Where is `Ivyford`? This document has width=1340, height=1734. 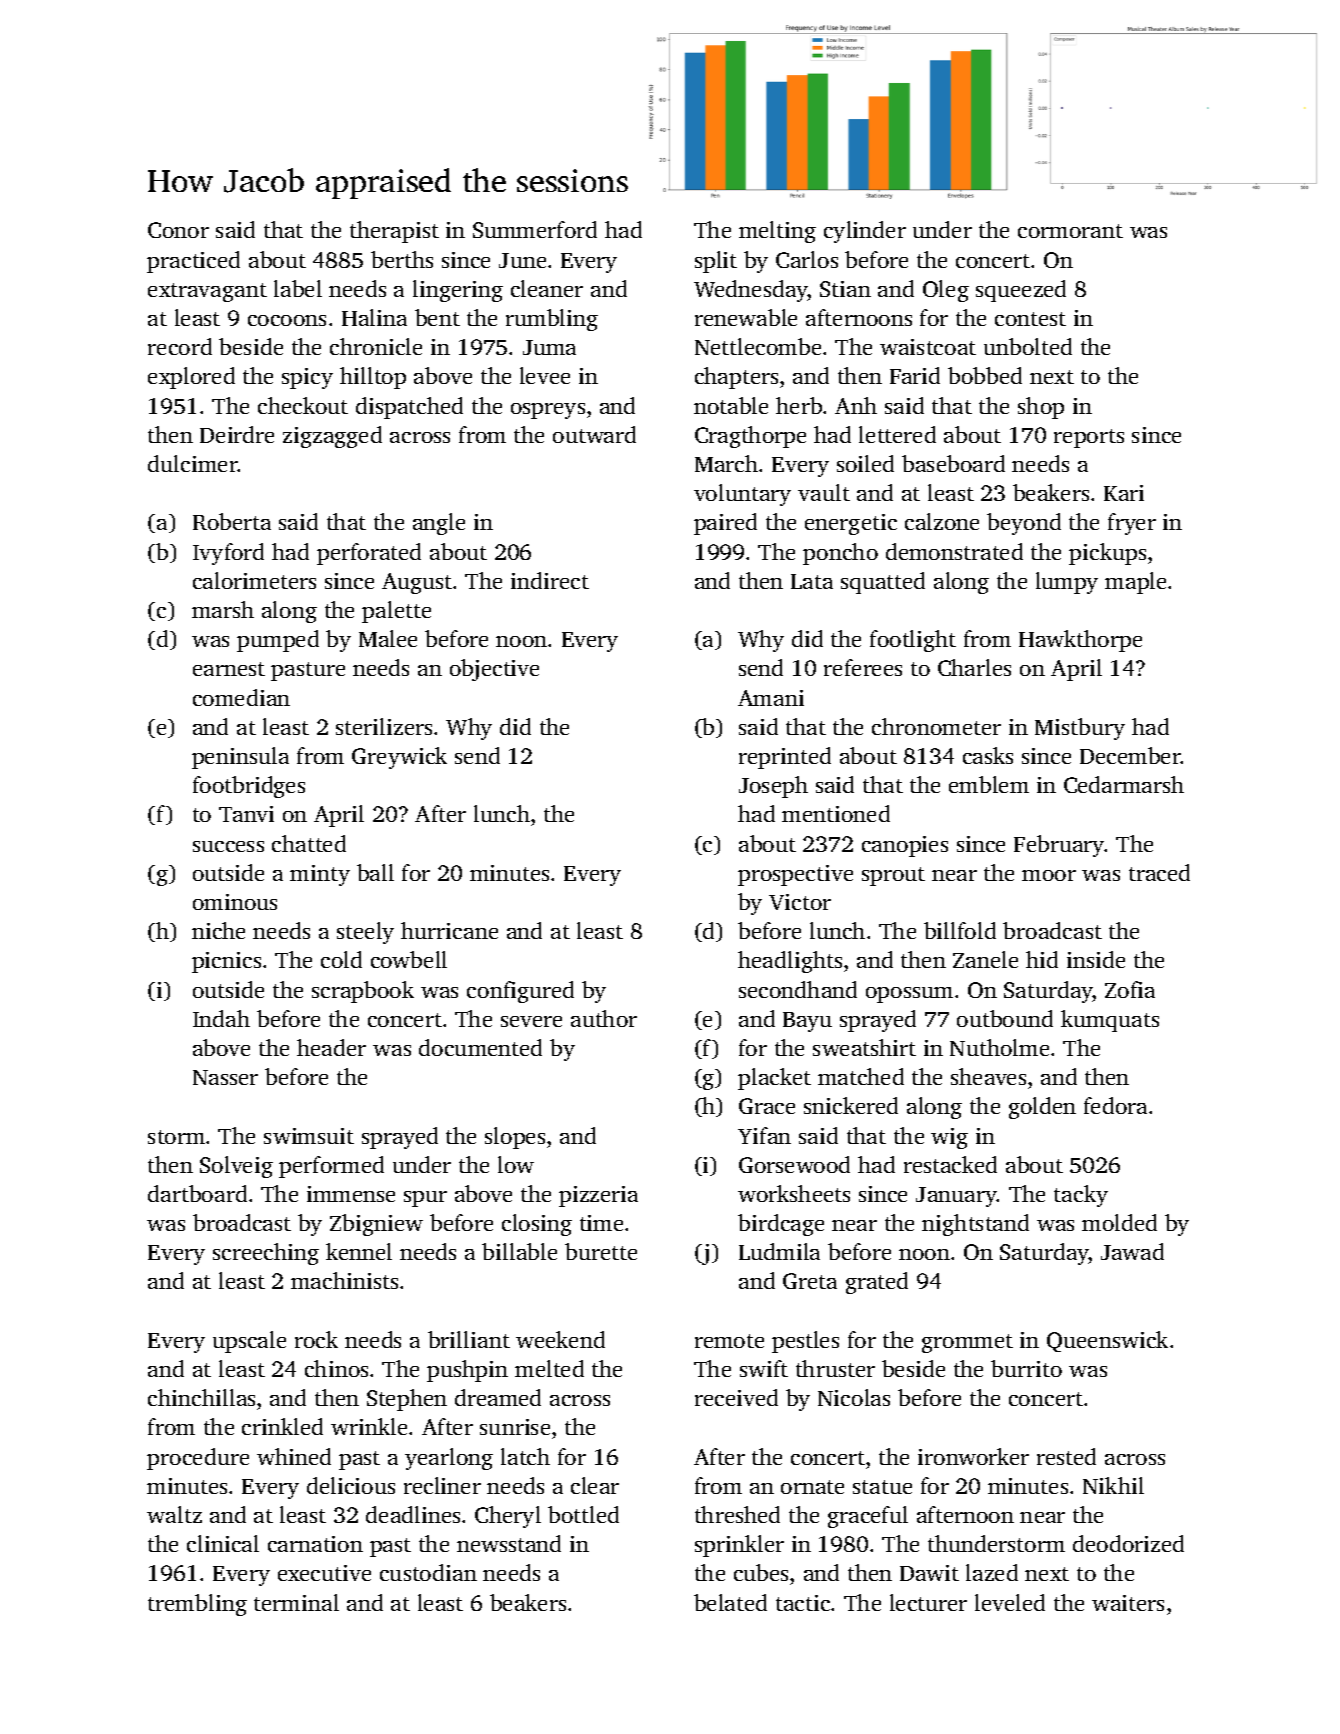
Ivyford is located at coordinates (228, 554).
